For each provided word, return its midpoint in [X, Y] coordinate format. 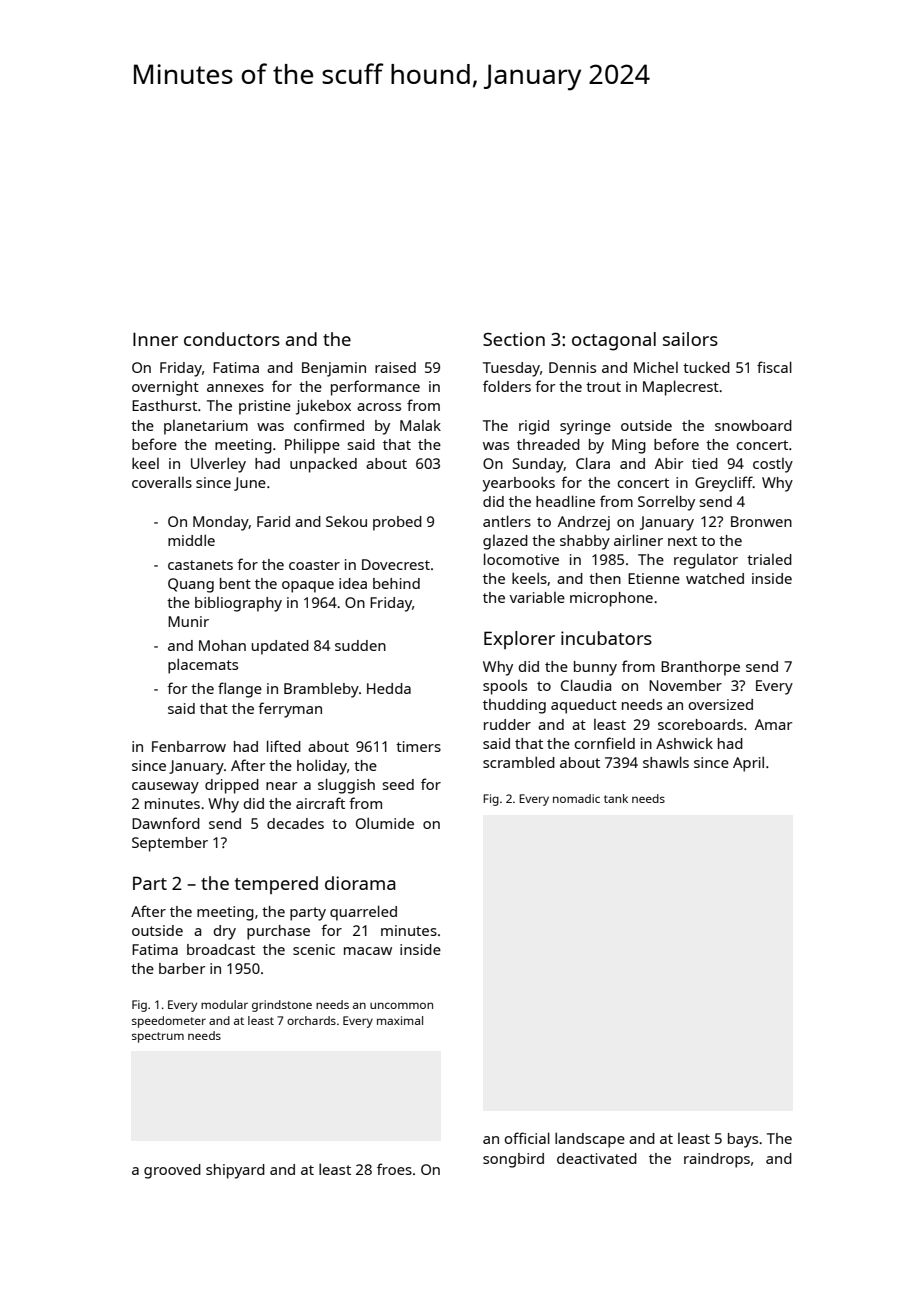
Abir [669, 463]
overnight [165, 388]
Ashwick [684, 743]
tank [616, 798]
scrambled [519, 762]
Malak [420, 425]
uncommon [401, 1005]
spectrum [158, 1037]
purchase [278, 932]
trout [603, 387]
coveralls [162, 482]
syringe [585, 427]
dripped [232, 786]
